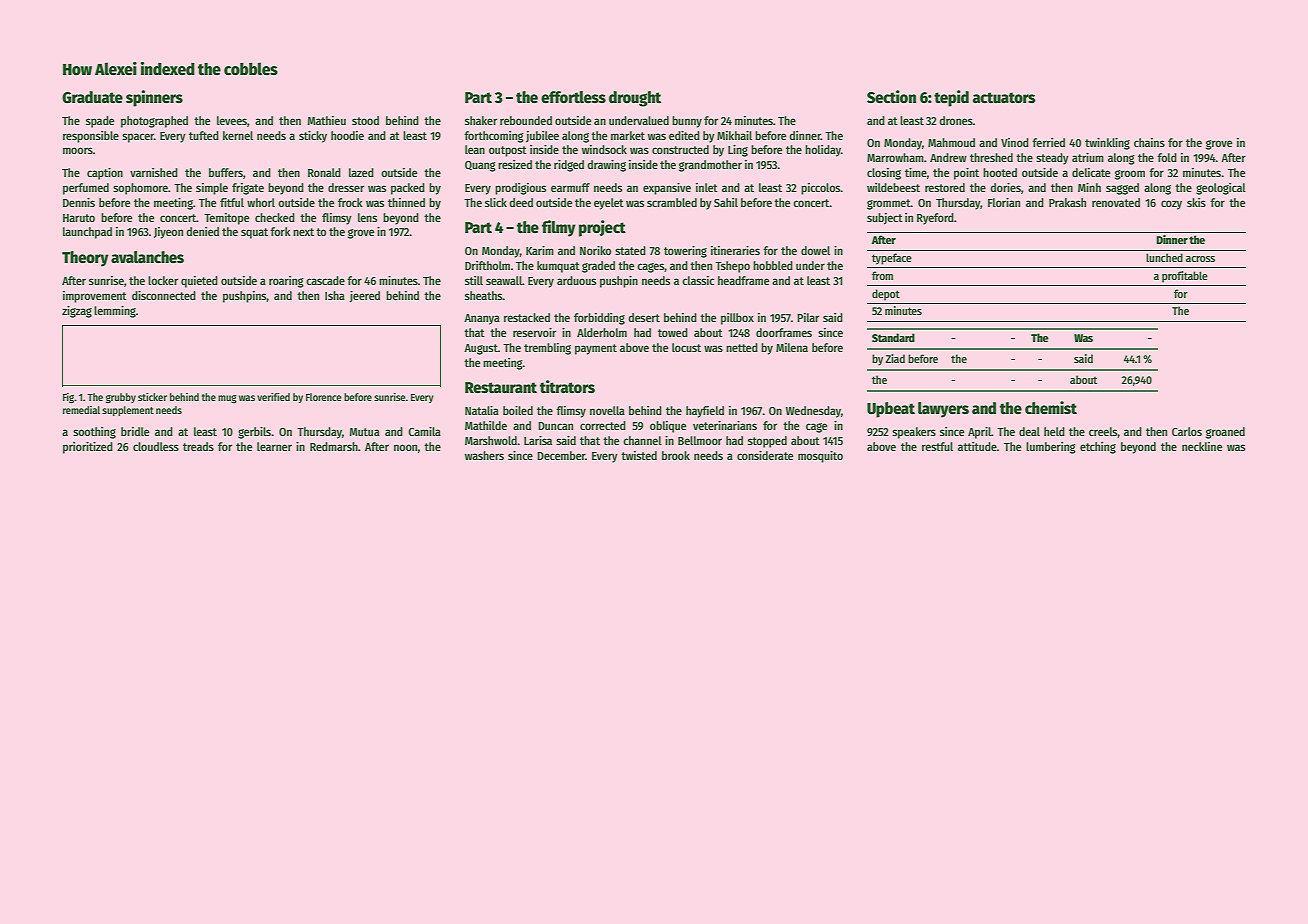  I want to click on bunny, so click(687, 122).
